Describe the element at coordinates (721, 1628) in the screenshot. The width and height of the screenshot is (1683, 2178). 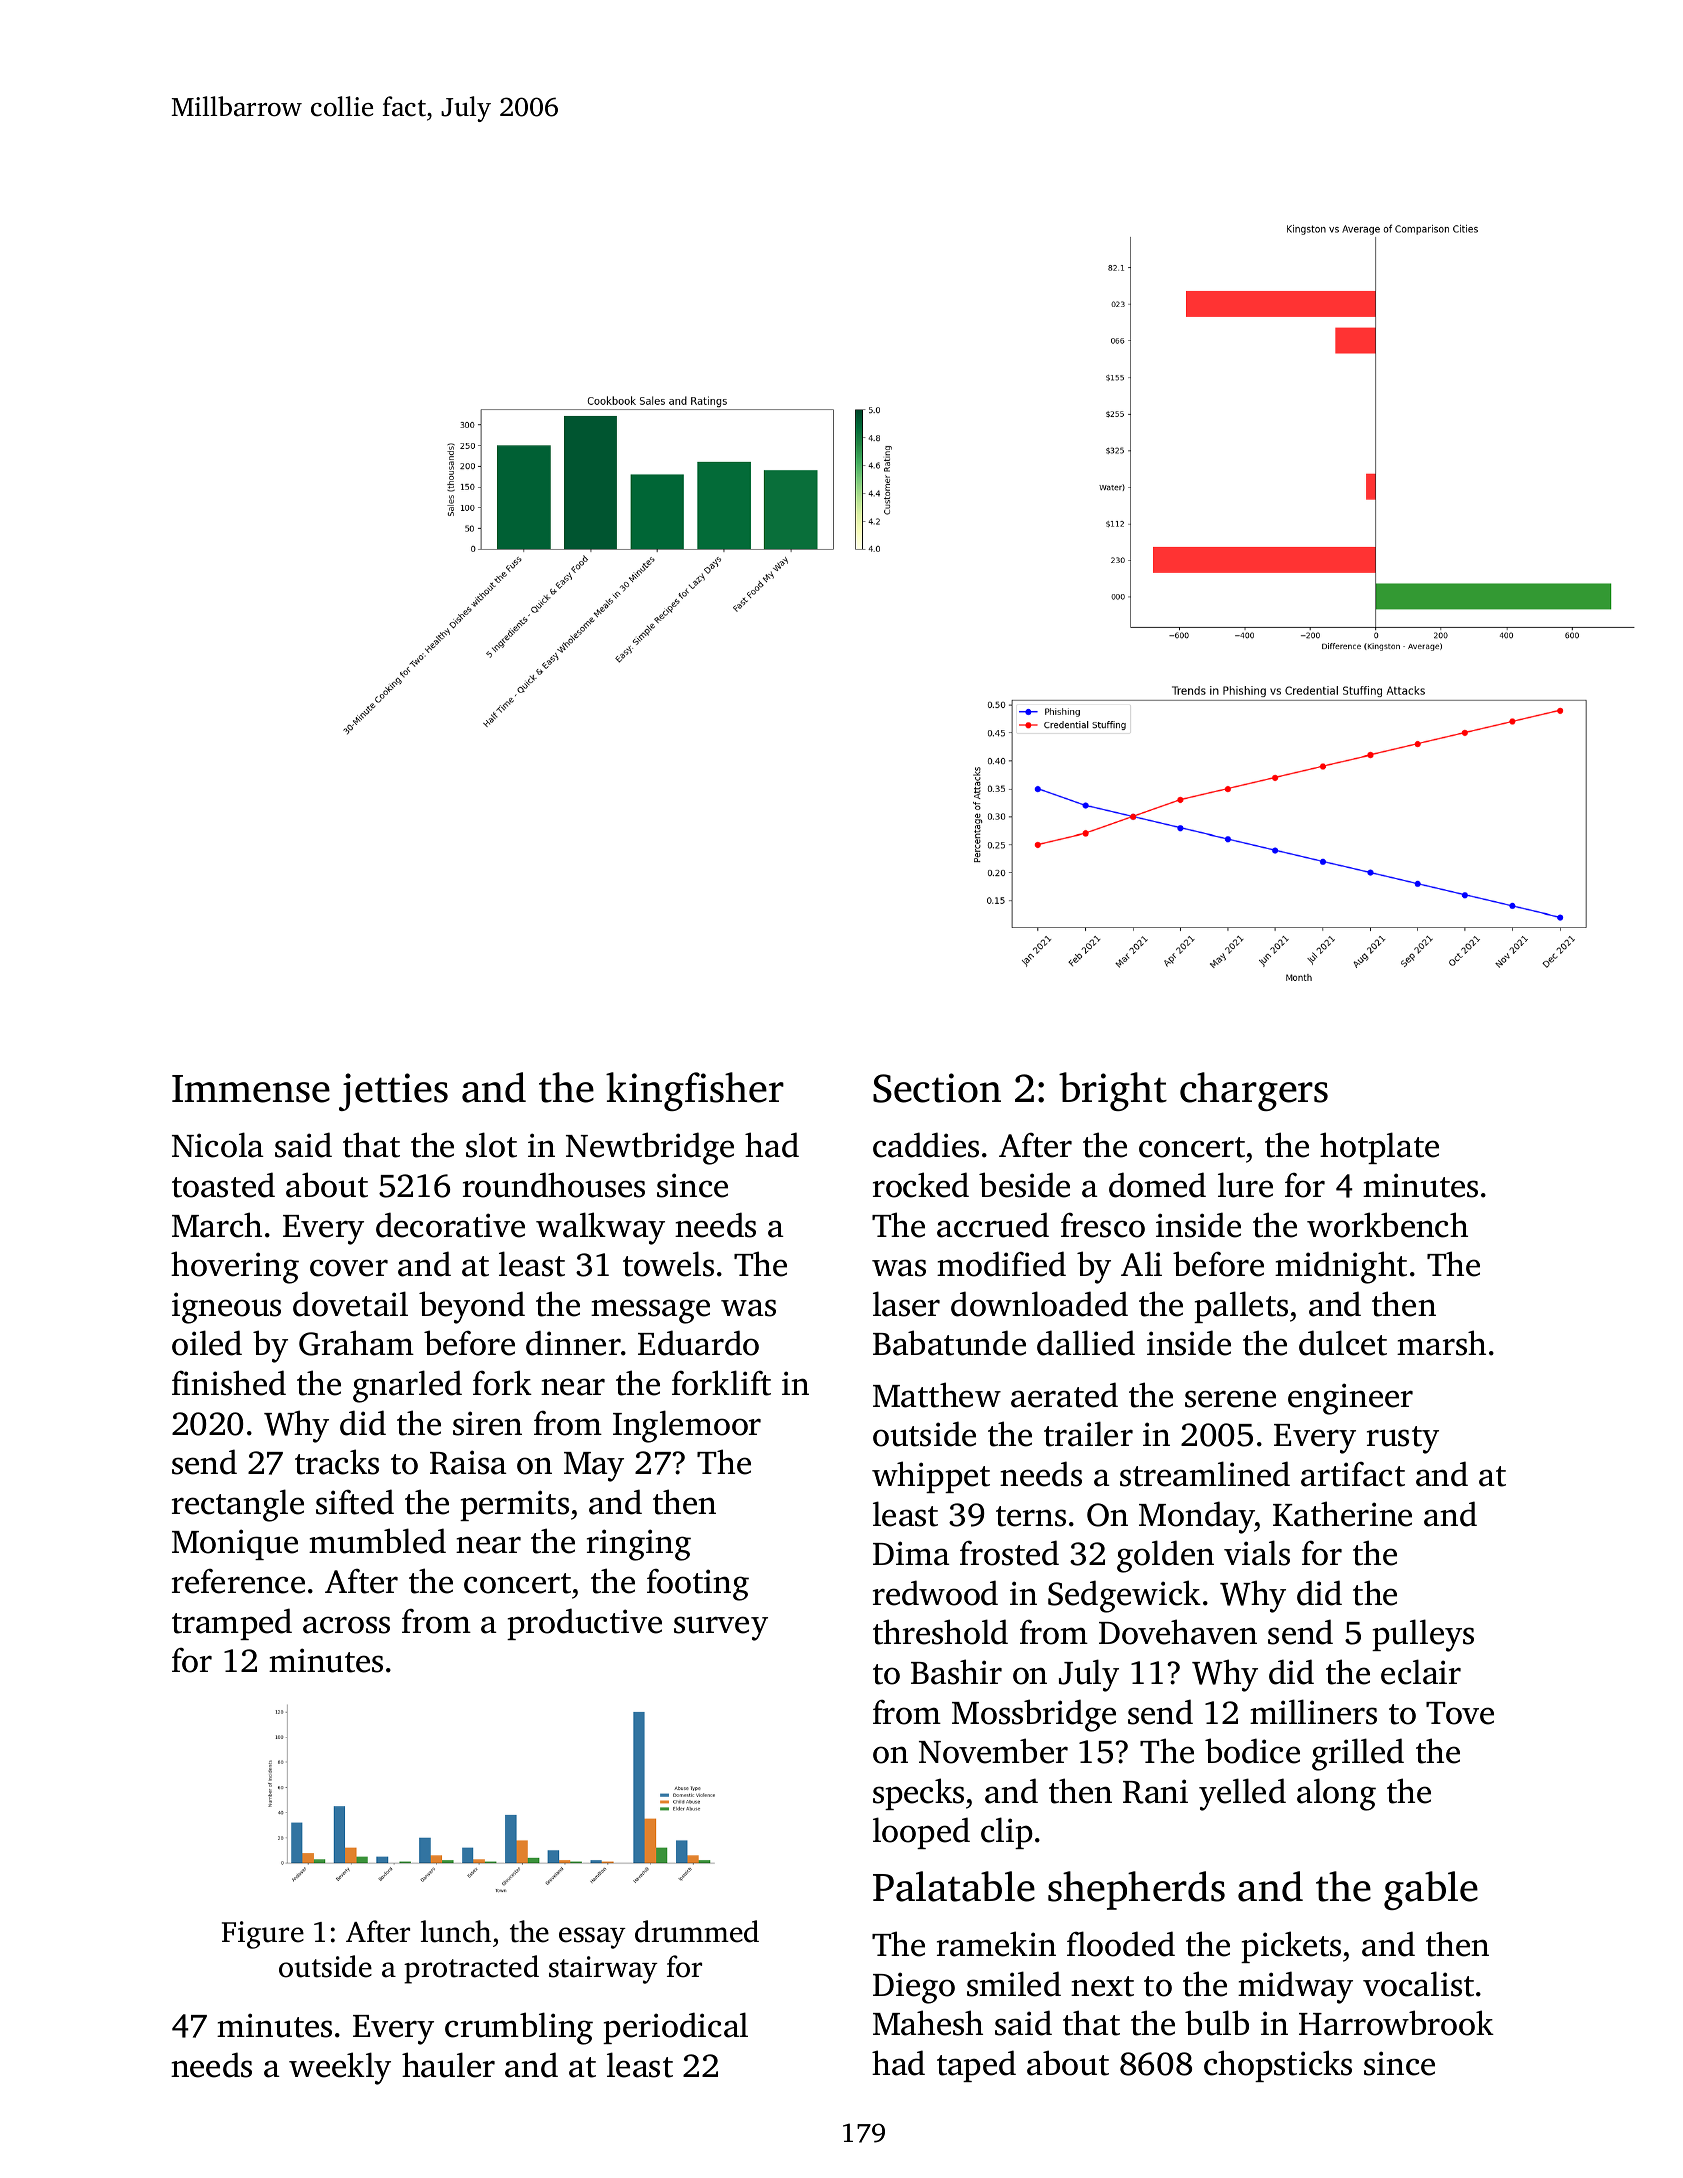
I see `survey` at that location.
